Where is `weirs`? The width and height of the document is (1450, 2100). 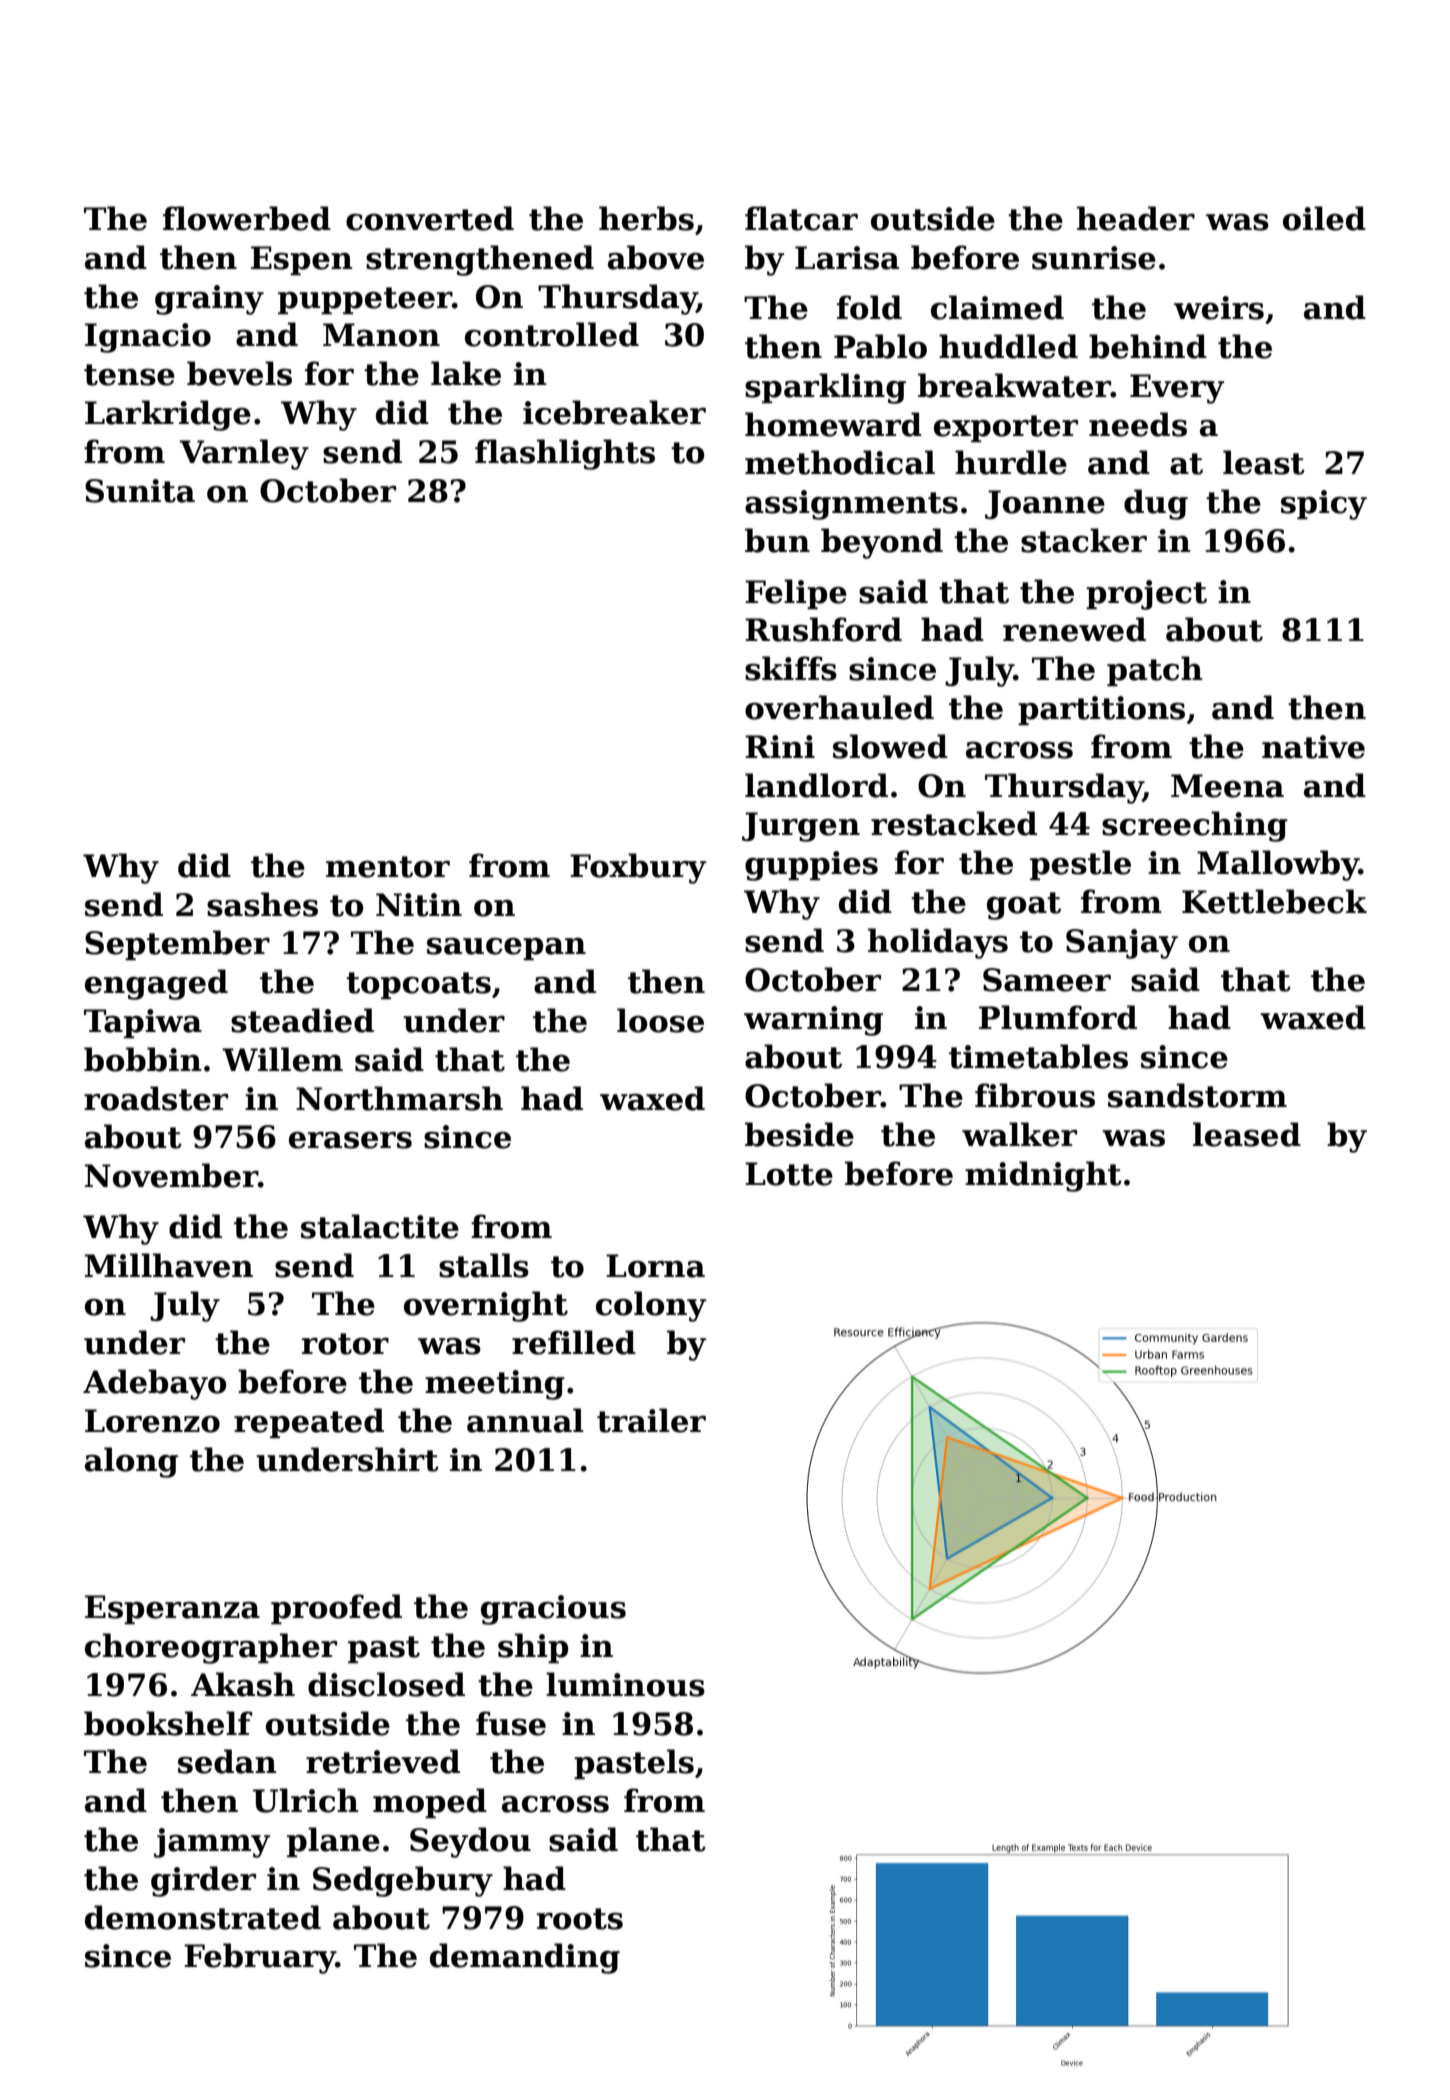
weirs is located at coordinates (1219, 308).
